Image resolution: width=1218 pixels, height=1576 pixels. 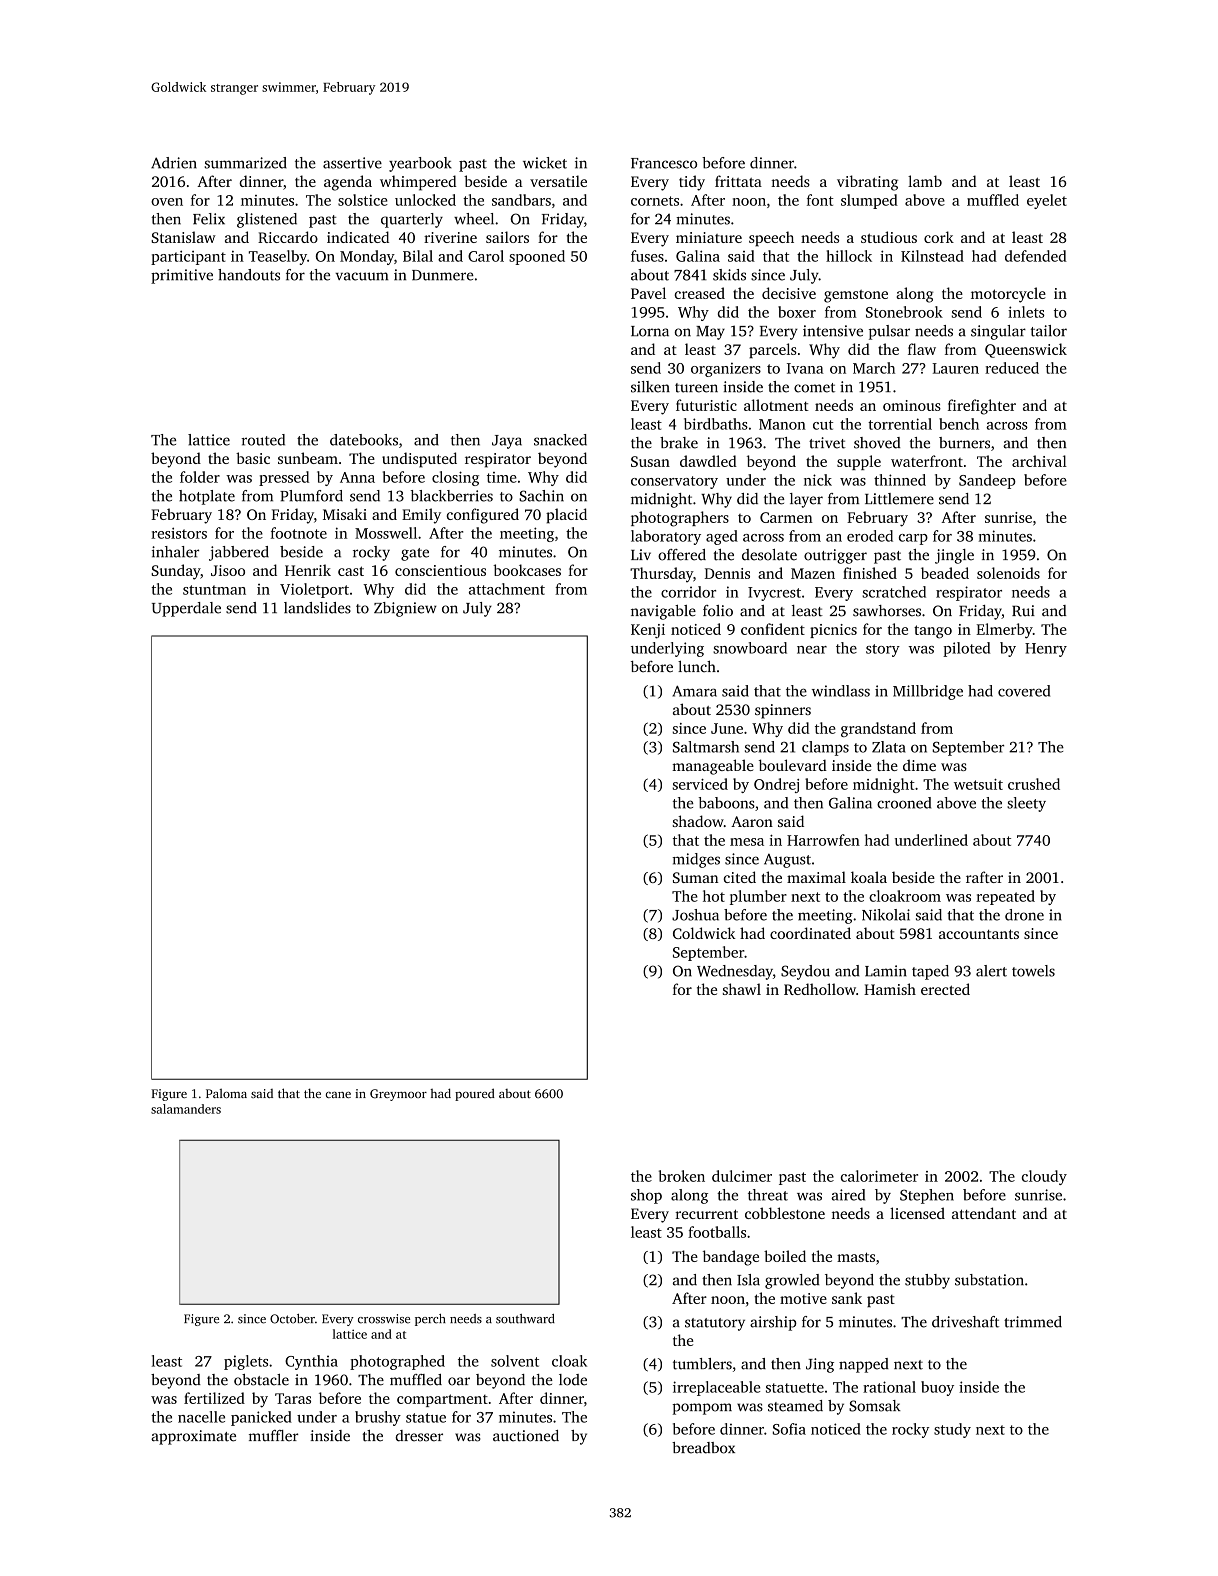 I want to click on aged, so click(x=722, y=537).
